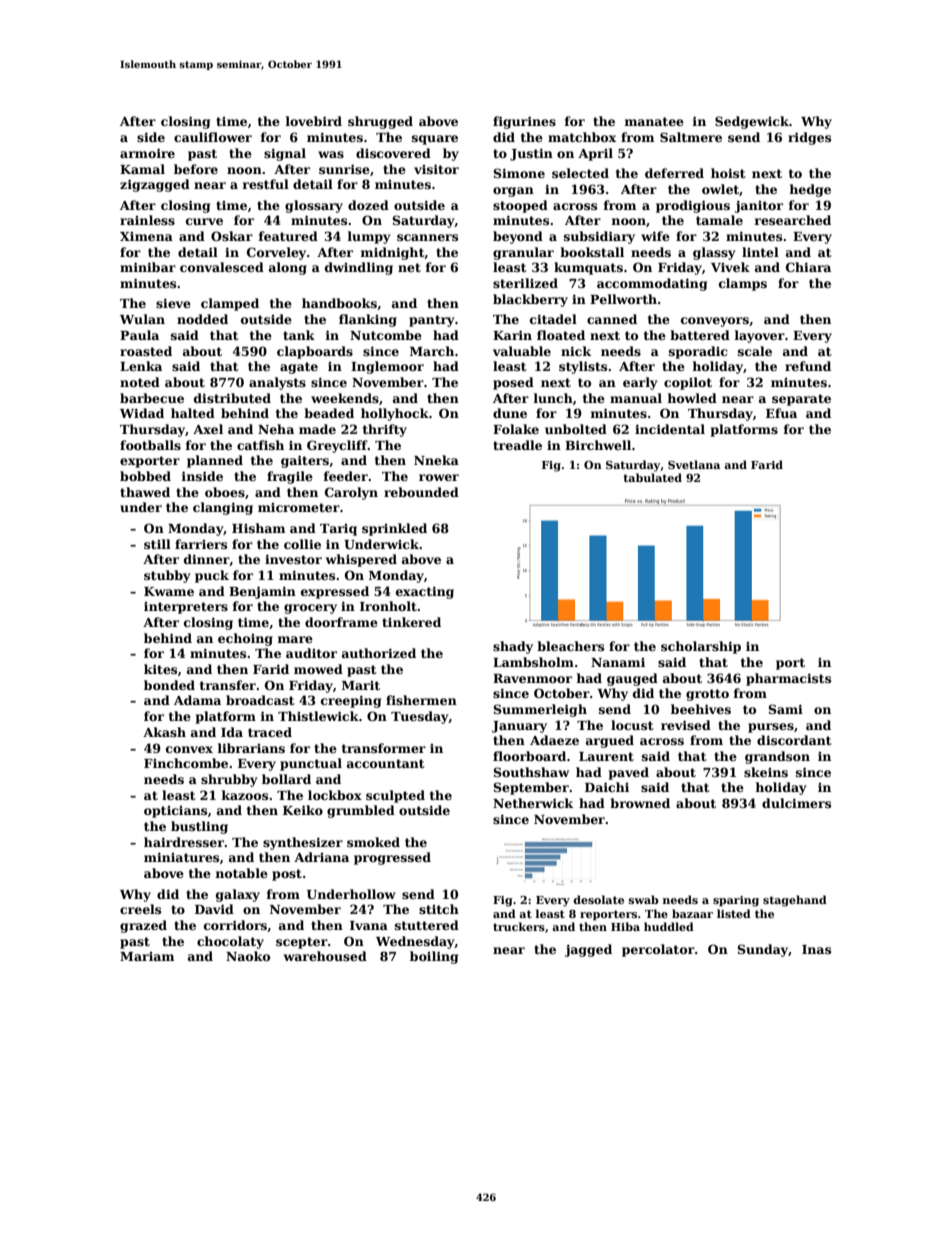  Describe the element at coordinates (288, 268) in the document. I see `along` at that location.
